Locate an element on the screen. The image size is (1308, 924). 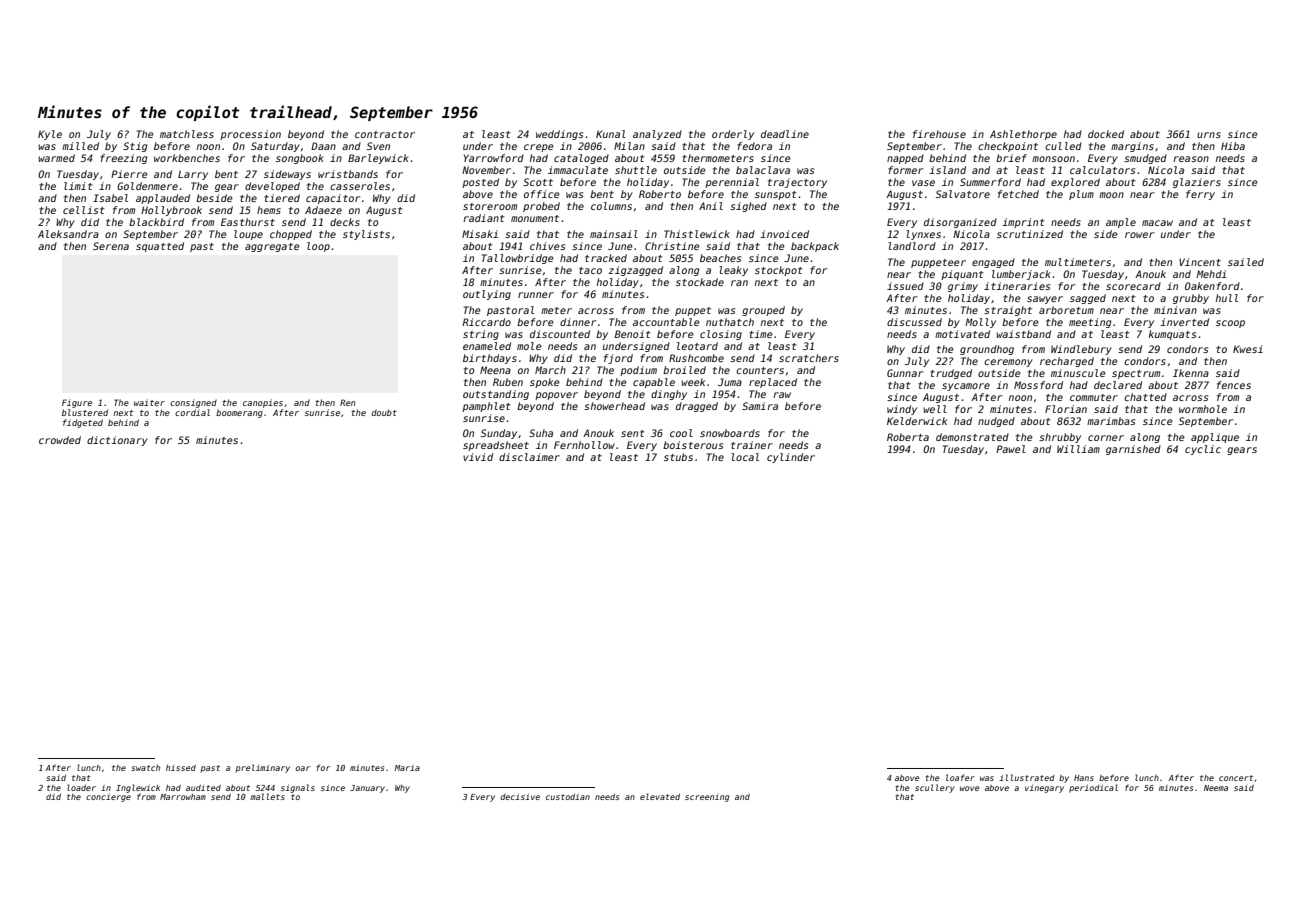
loafer is located at coordinates (960, 777).
